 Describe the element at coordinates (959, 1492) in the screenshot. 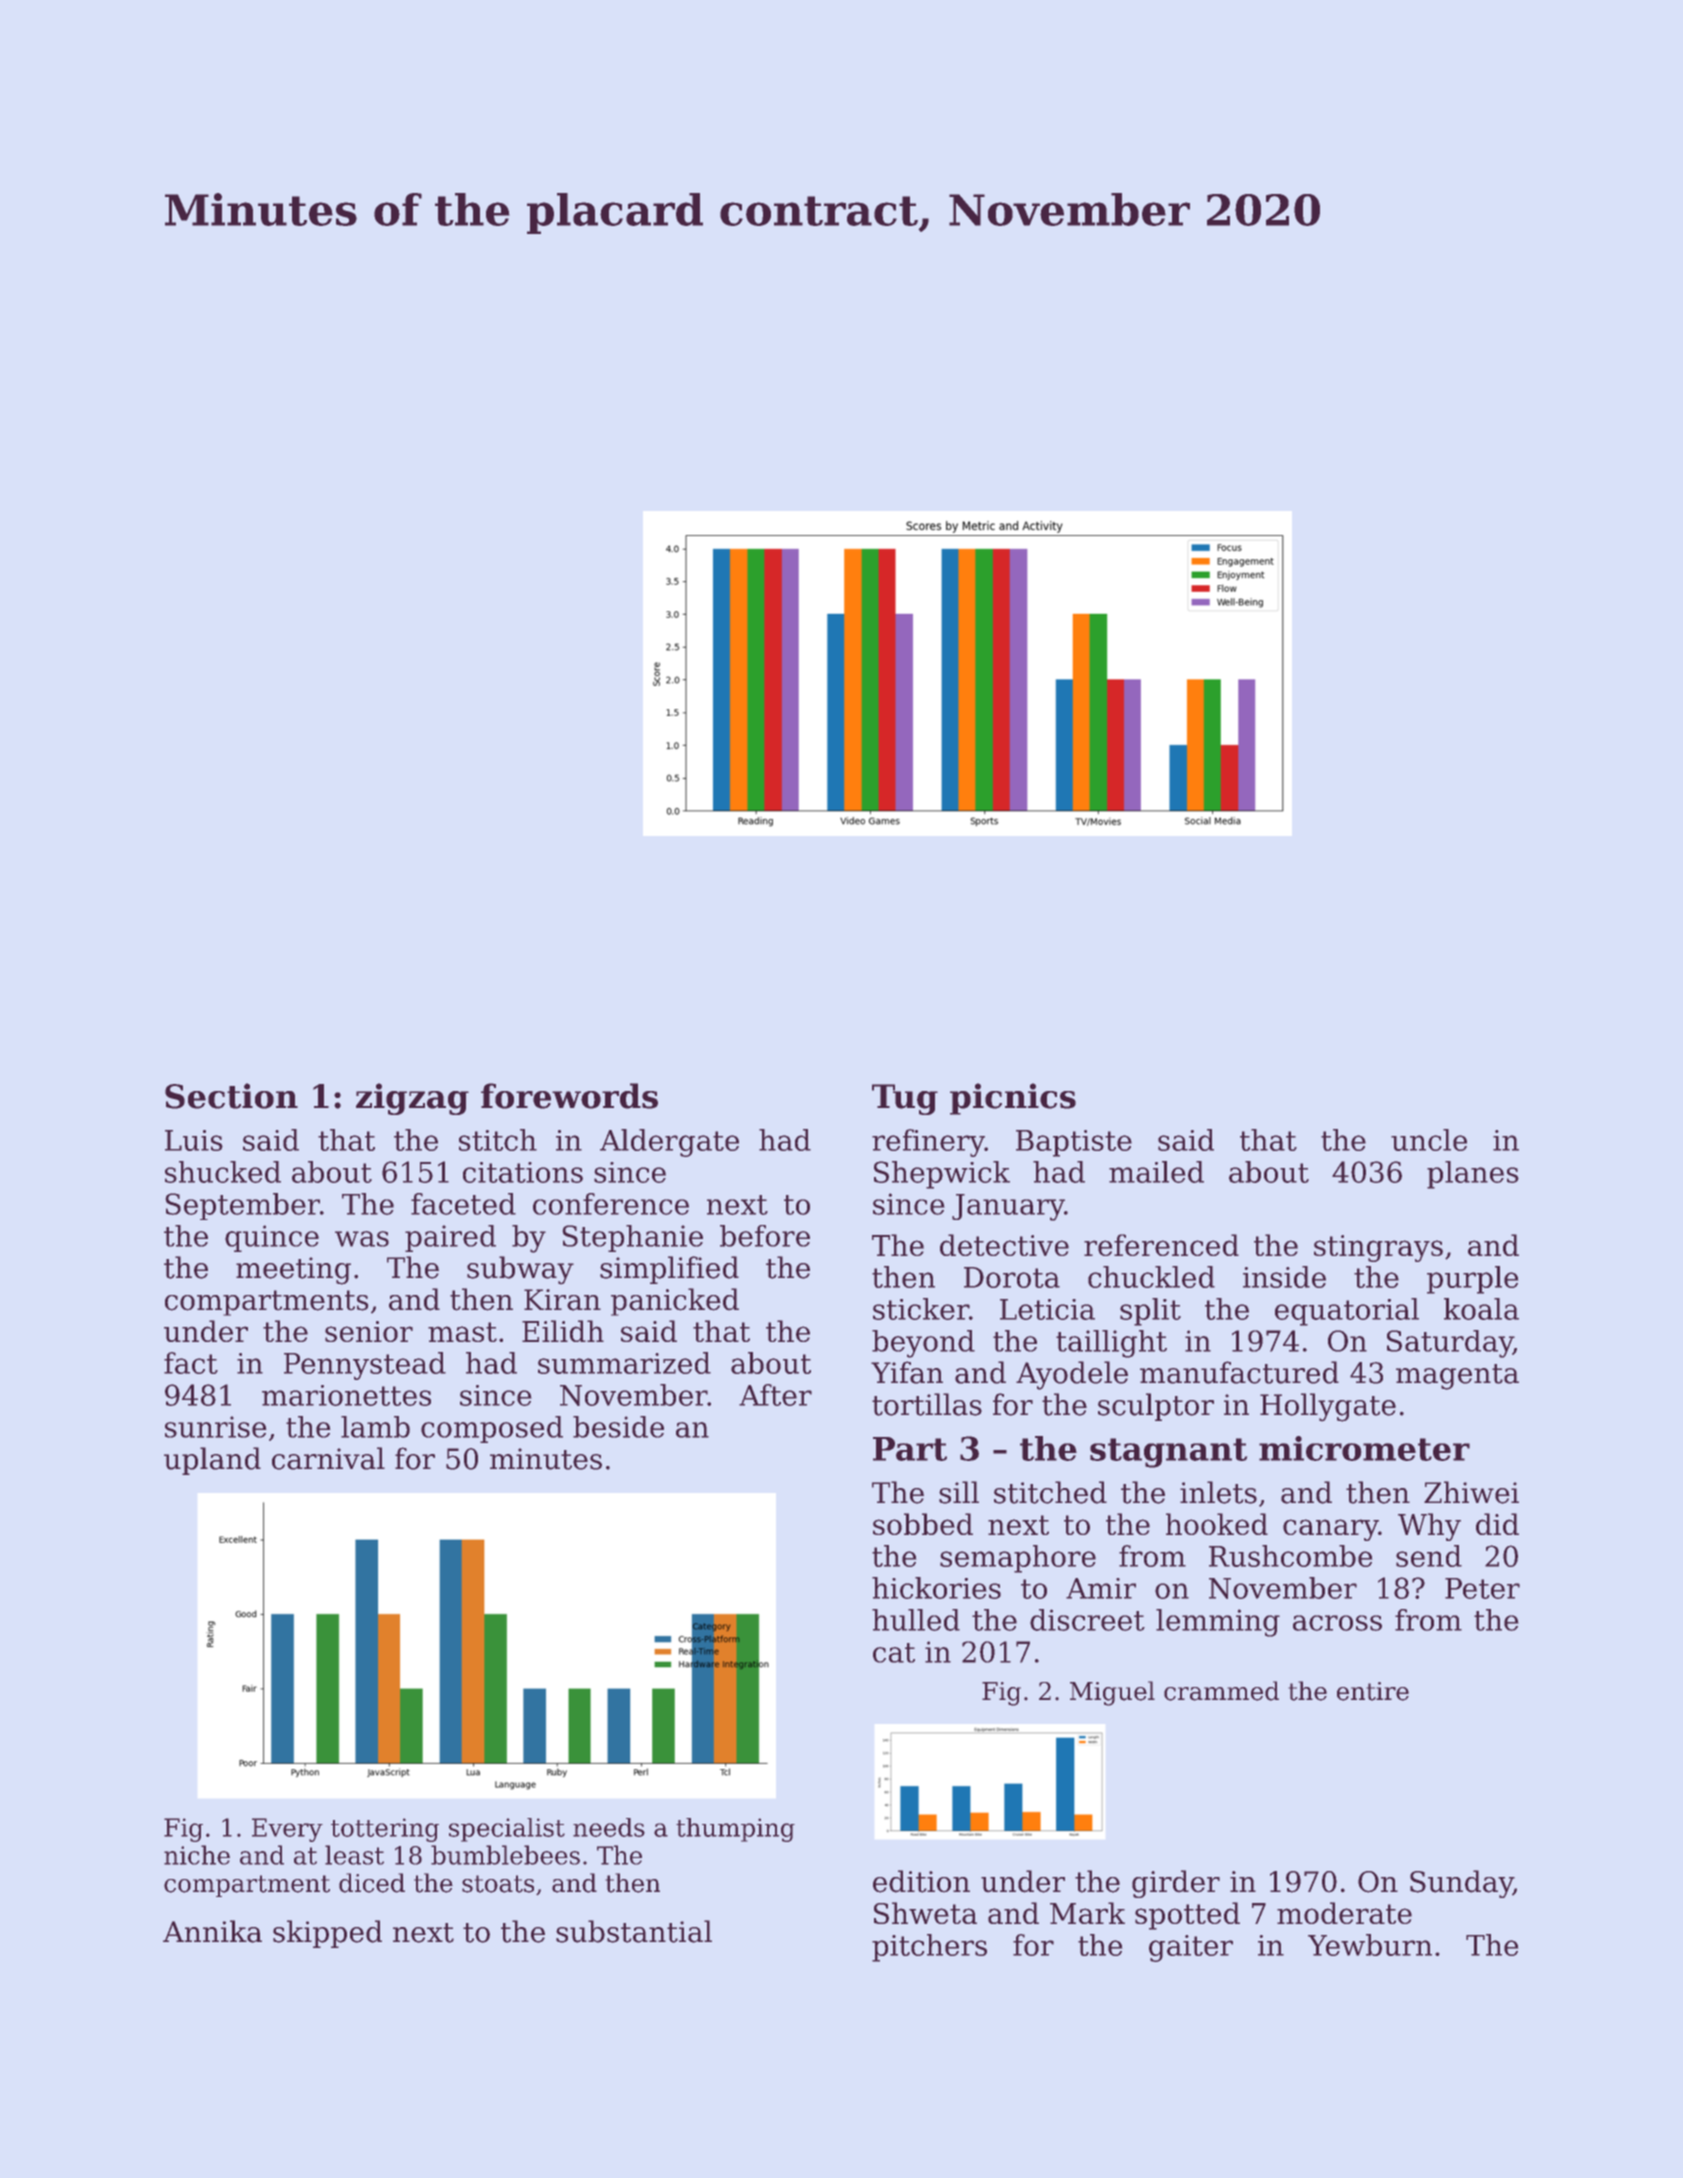

I see `sill` at that location.
